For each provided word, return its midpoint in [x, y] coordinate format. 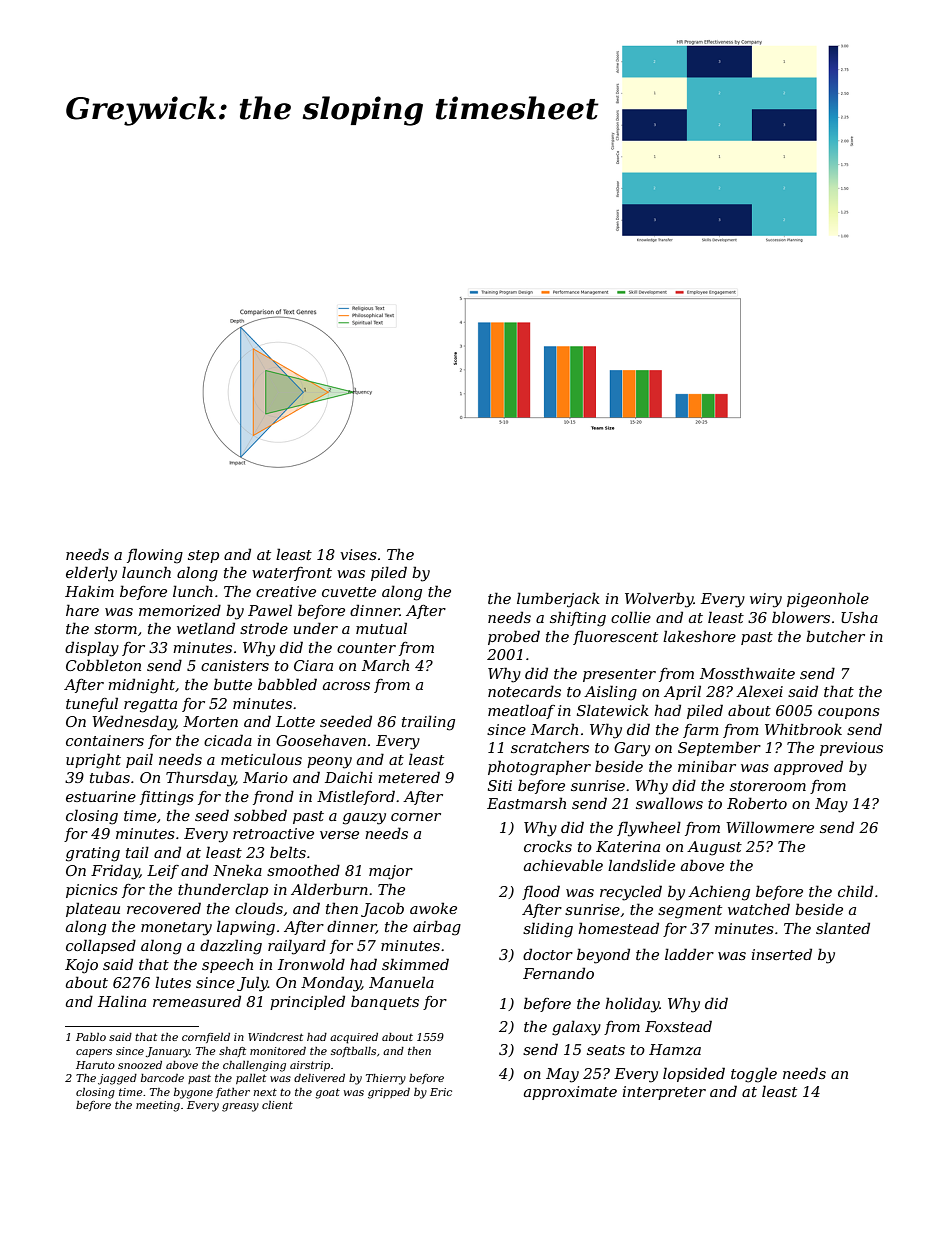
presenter [619, 675]
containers [105, 740]
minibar [707, 766]
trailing [428, 723]
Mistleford [356, 797]
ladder [689, 954]
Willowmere [770, 827]
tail [137, 852]
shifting [578, 619]
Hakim [89, 591]
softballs [353, 1052]
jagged [117, 1079]
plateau [93, 909]
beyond [603, 956]
